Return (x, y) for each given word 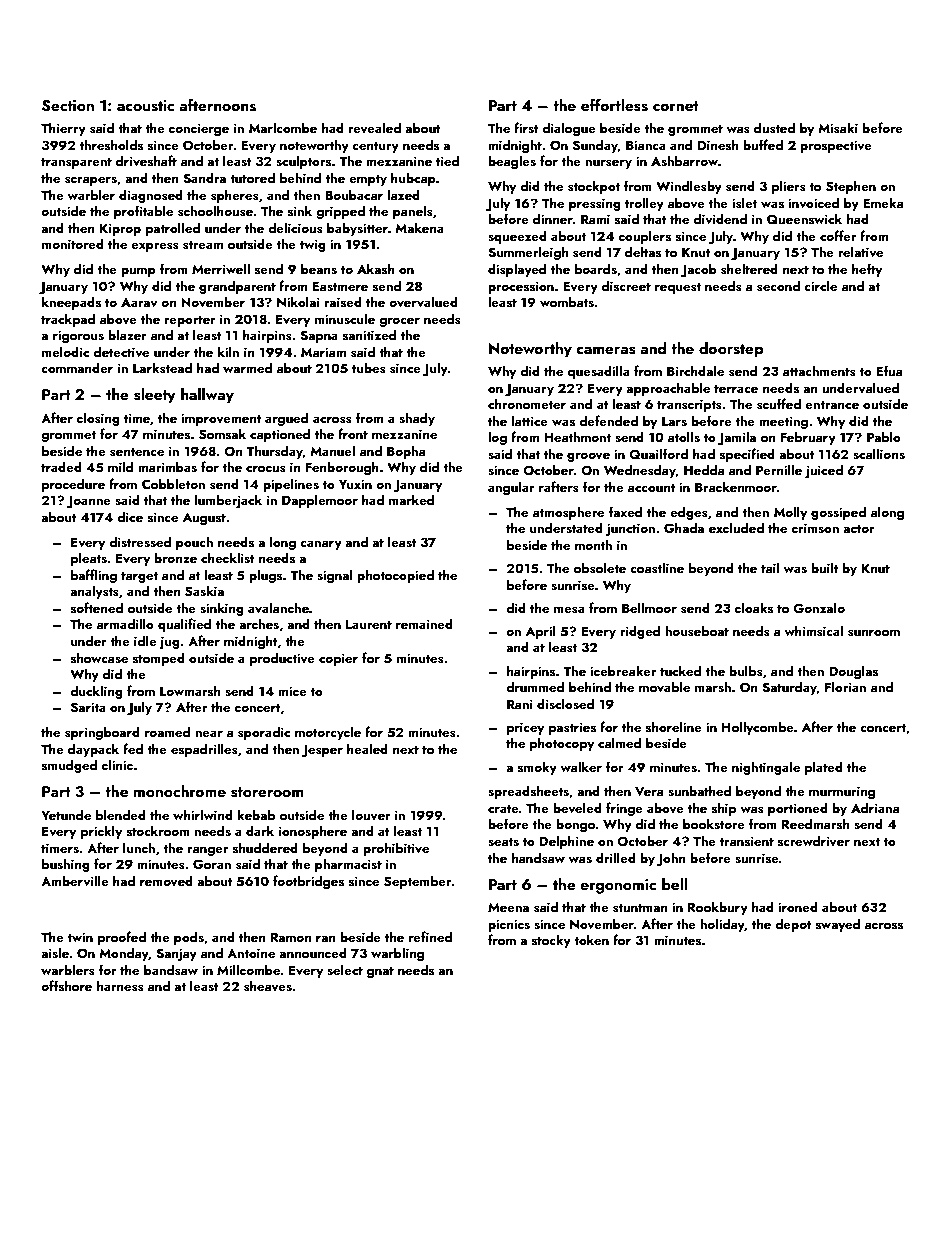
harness (120, 985)
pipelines (291, 485)
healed (367, 748)
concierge (199, 129)
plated (824, 768)
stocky (551, 941)
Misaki (838, 127)
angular (511, 488)
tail (770, 567)
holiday (722, 925)
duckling (96, 692)
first (526, 127)
